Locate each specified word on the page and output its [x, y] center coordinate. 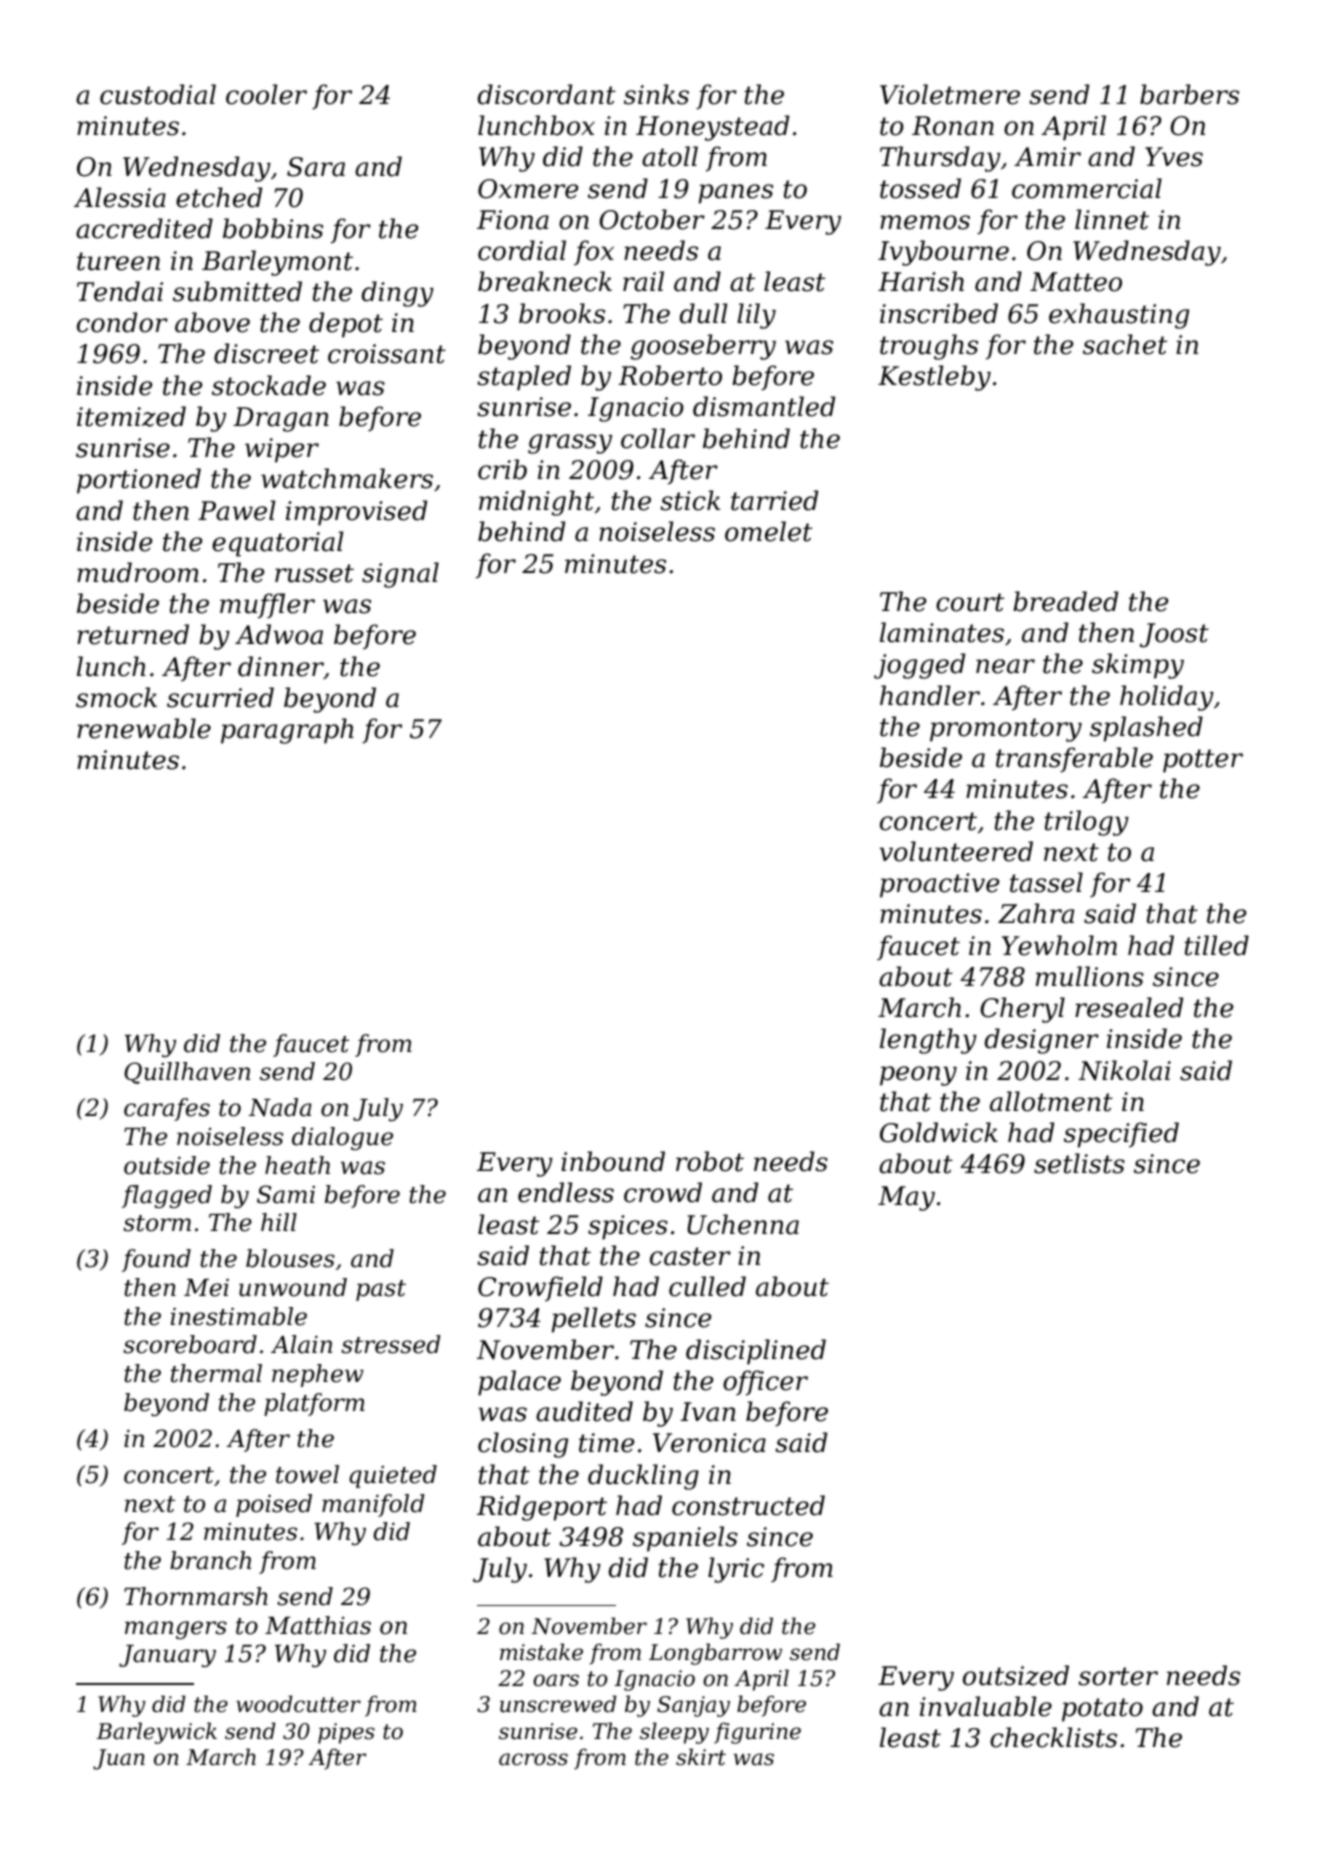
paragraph [287, 731]
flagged [167, 1196]
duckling [643, 1477]
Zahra [1036, 913]
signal [400, 575]
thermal [216, 1373]
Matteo [1076, 282]
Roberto [670, 375]
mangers [176, 1630]
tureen [118, 261]
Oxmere [528, 189]
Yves [1174, 157]
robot [710, 1161]
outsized [1016, 1675]
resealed [1129, 1007]
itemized [131, 416]
